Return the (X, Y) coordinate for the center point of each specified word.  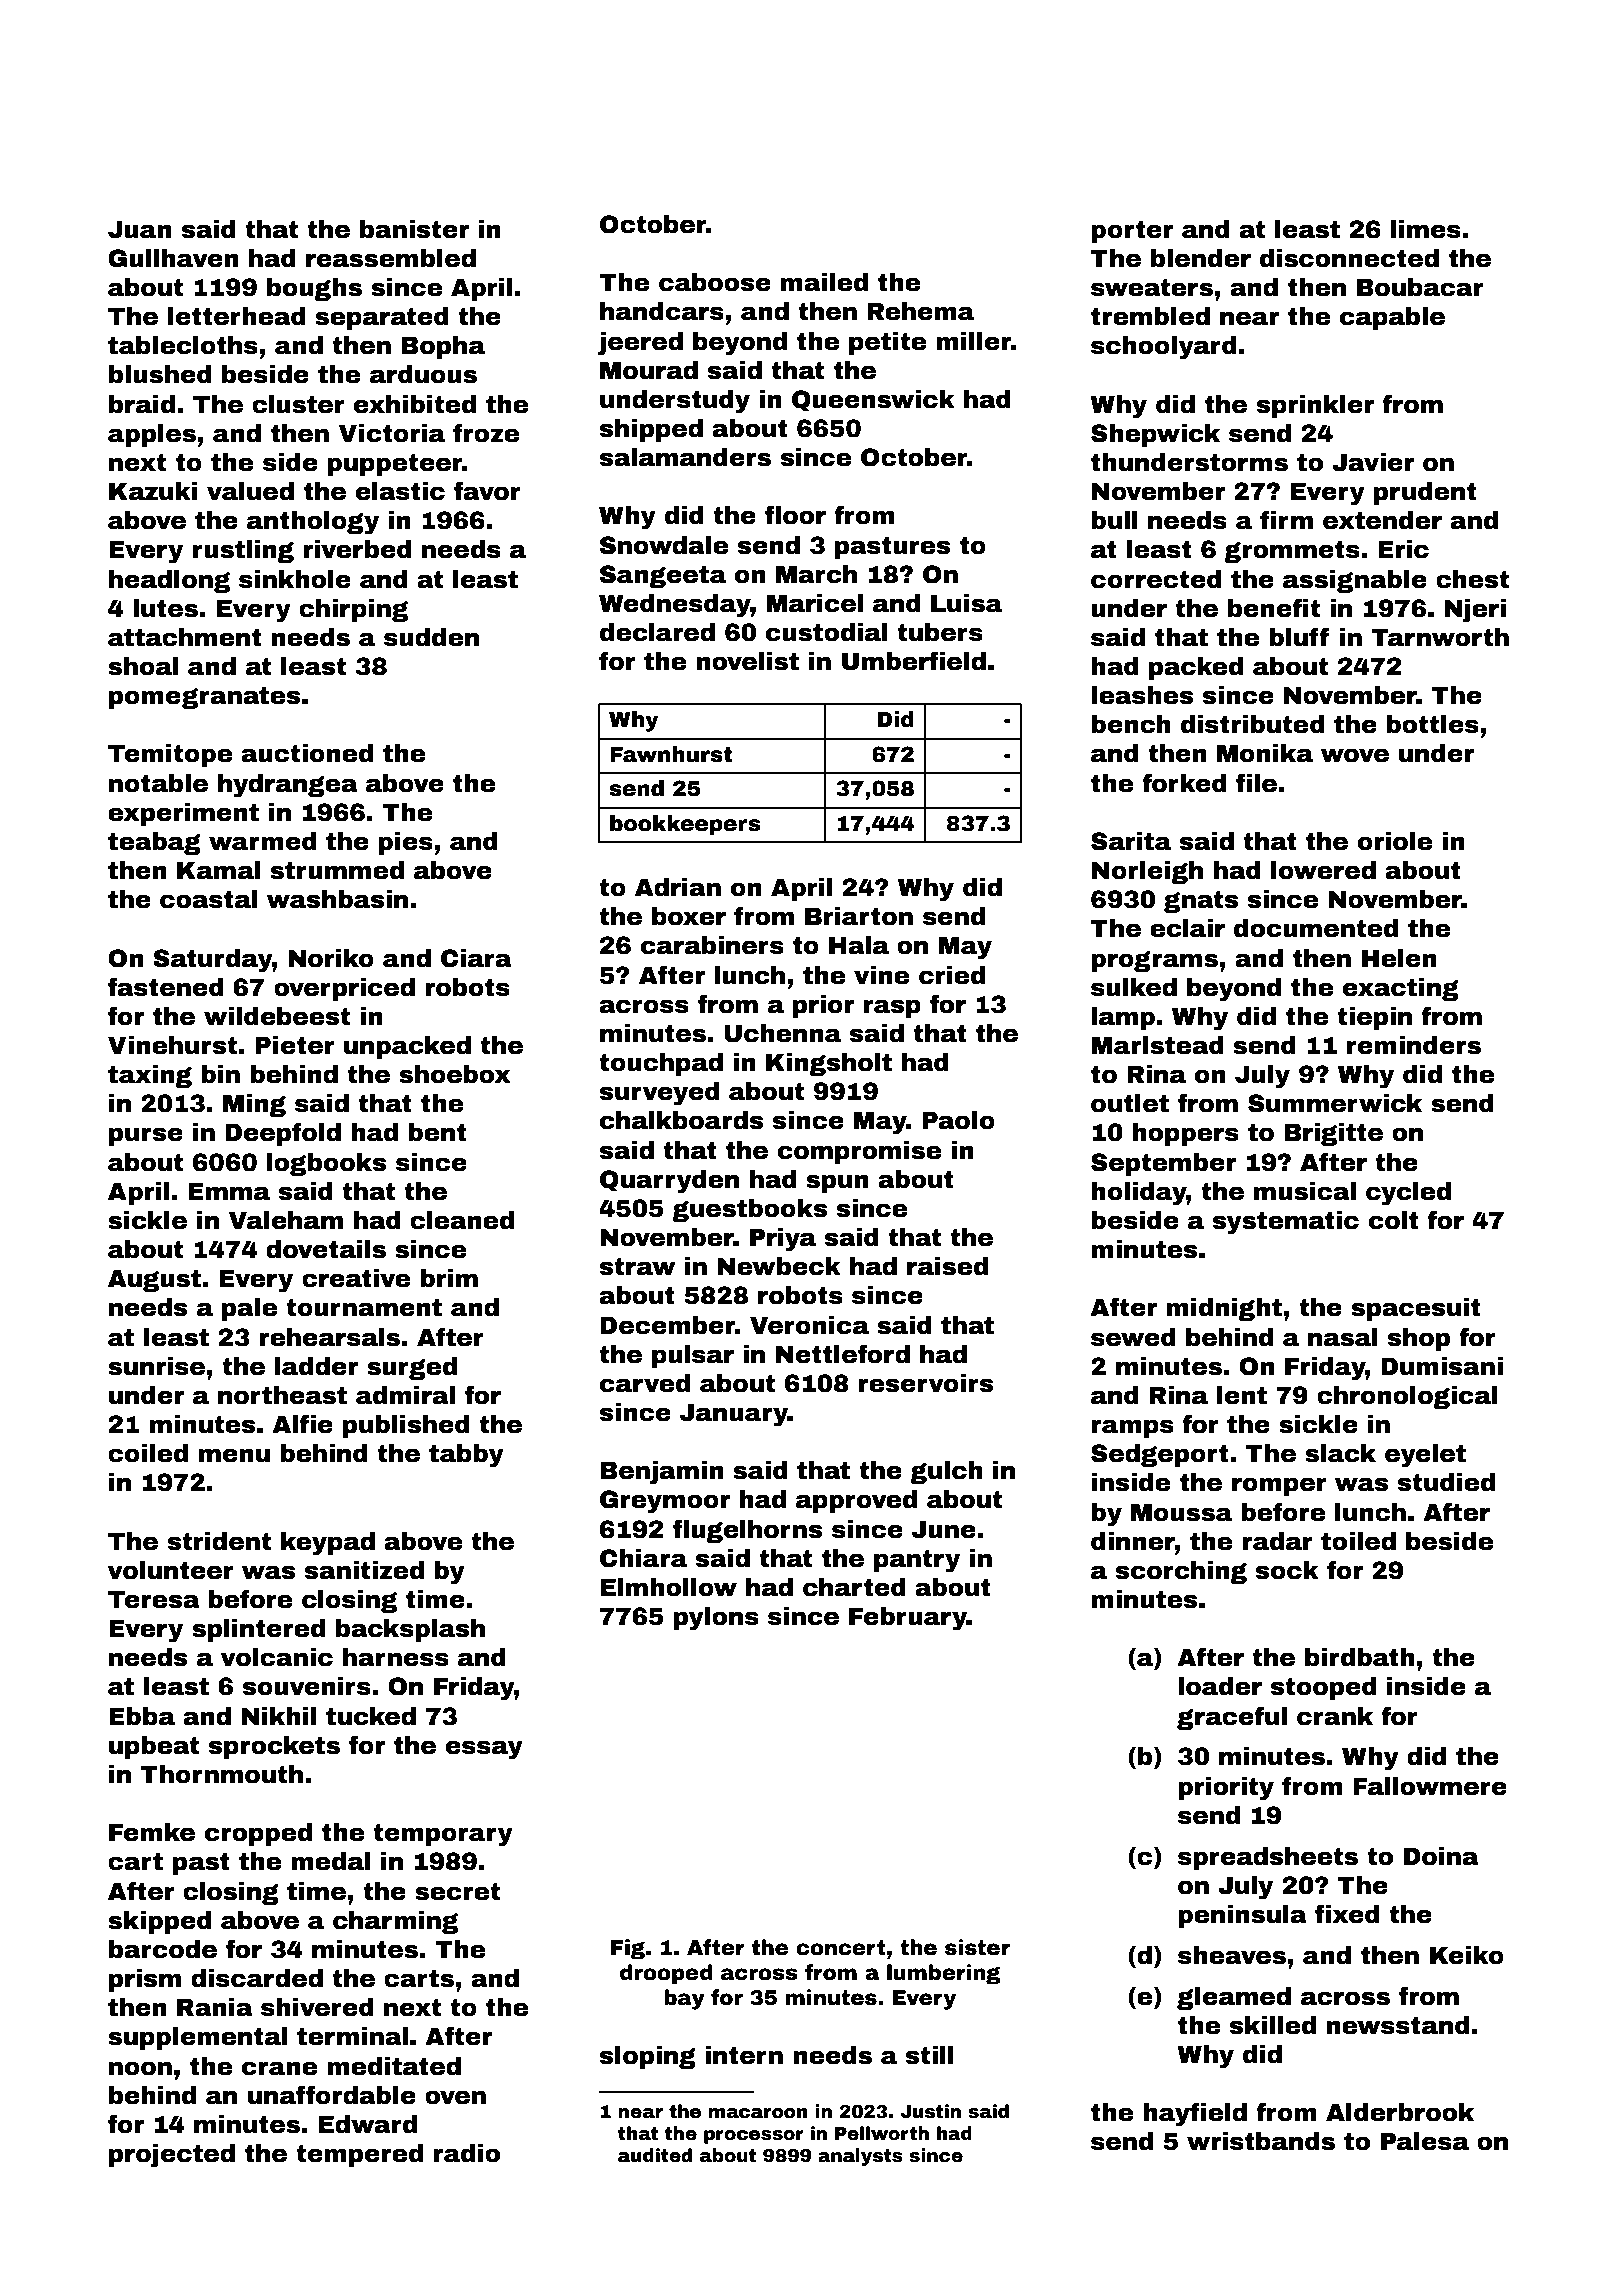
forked (1184, 783)
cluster (298, 404)
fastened (166, 987)
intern (744, 2055)
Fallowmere (1430, 1786)
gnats (1201, 901)
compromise (859, 1152)
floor (795, 515)
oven (455, 2097)
